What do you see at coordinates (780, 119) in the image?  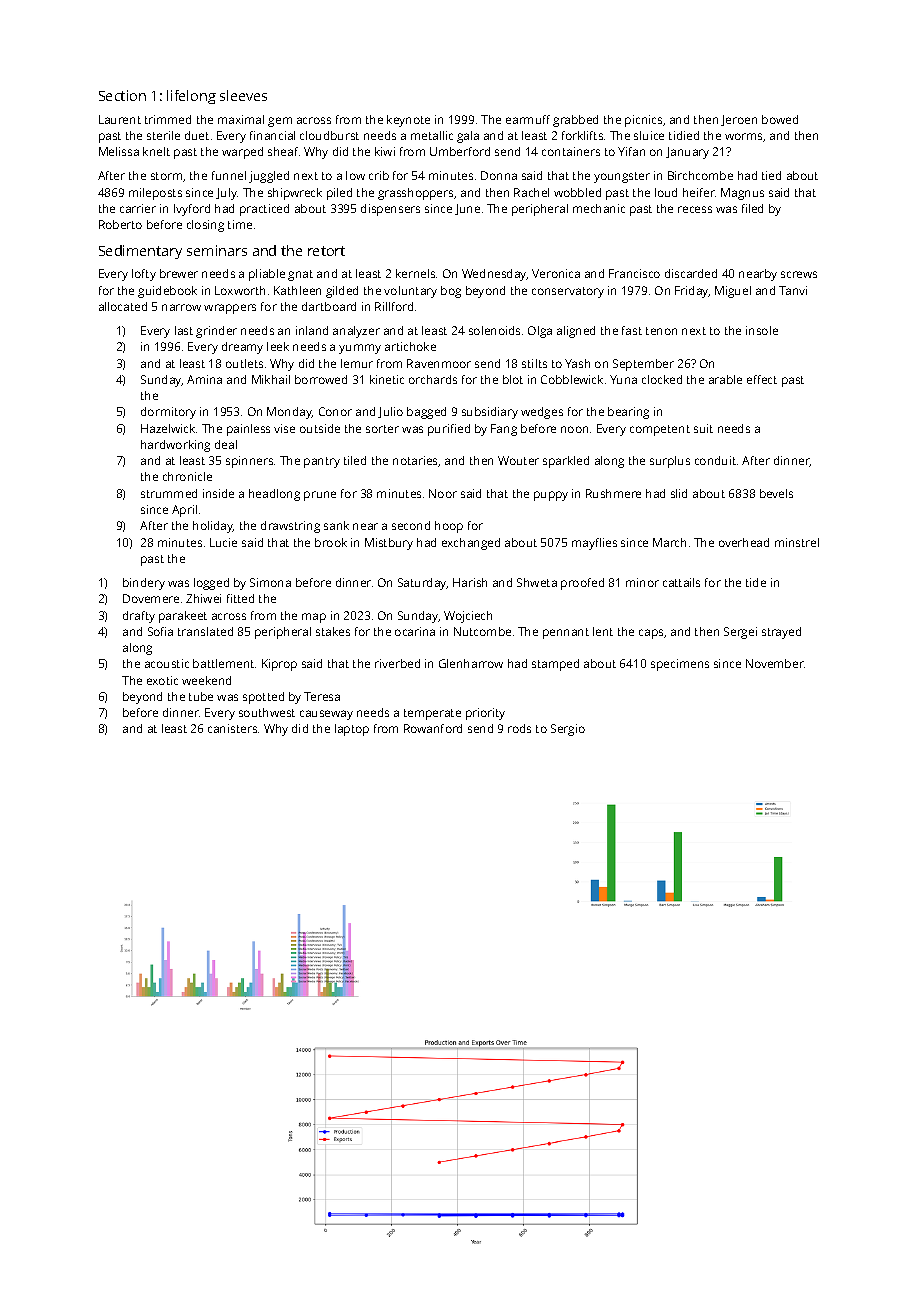 I see `bowed` at bounding box center [780, 119].
